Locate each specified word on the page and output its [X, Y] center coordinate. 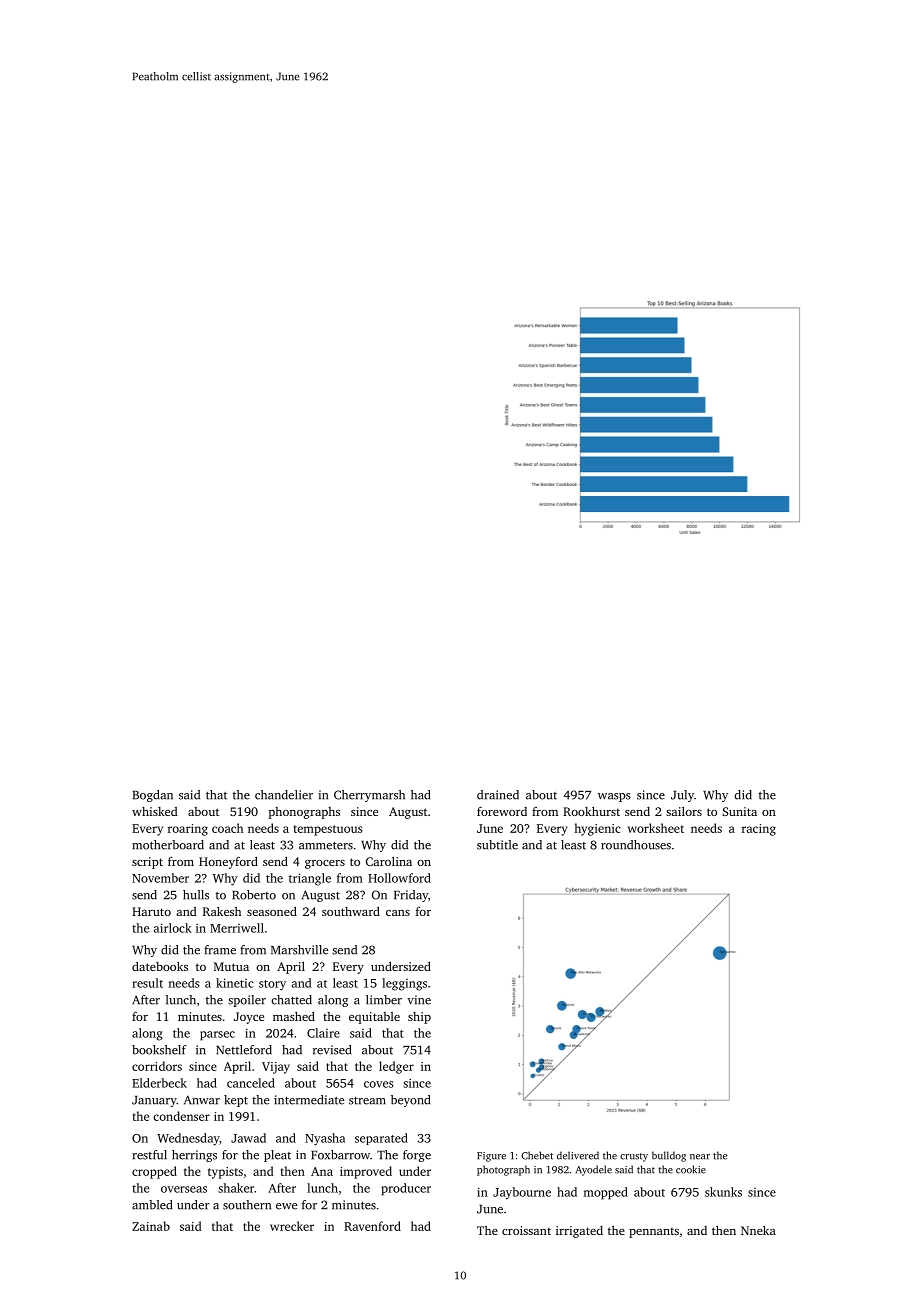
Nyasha [325, 1139]
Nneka [758, 1230]
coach [227, 828]
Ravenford [372, 1226]
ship [419, 1018]
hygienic [598, 829]
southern [247, 1205]
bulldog [669, 1156]
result [147, 983]
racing [759, 830]
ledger [396, 1067]
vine [419, 1000]
